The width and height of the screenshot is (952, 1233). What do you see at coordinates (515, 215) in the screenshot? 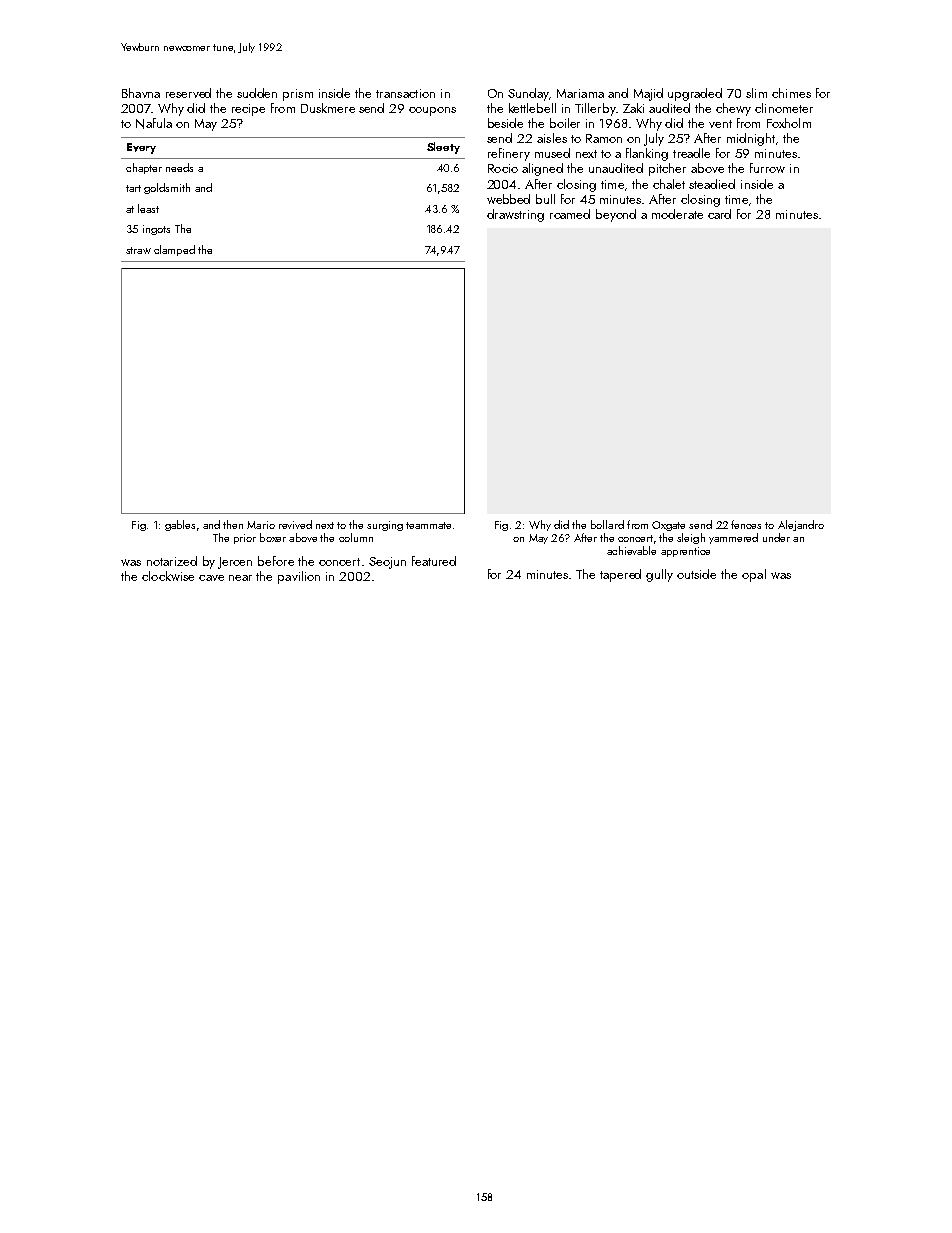
I see `drawstring` at bounding box center [515, 215].
